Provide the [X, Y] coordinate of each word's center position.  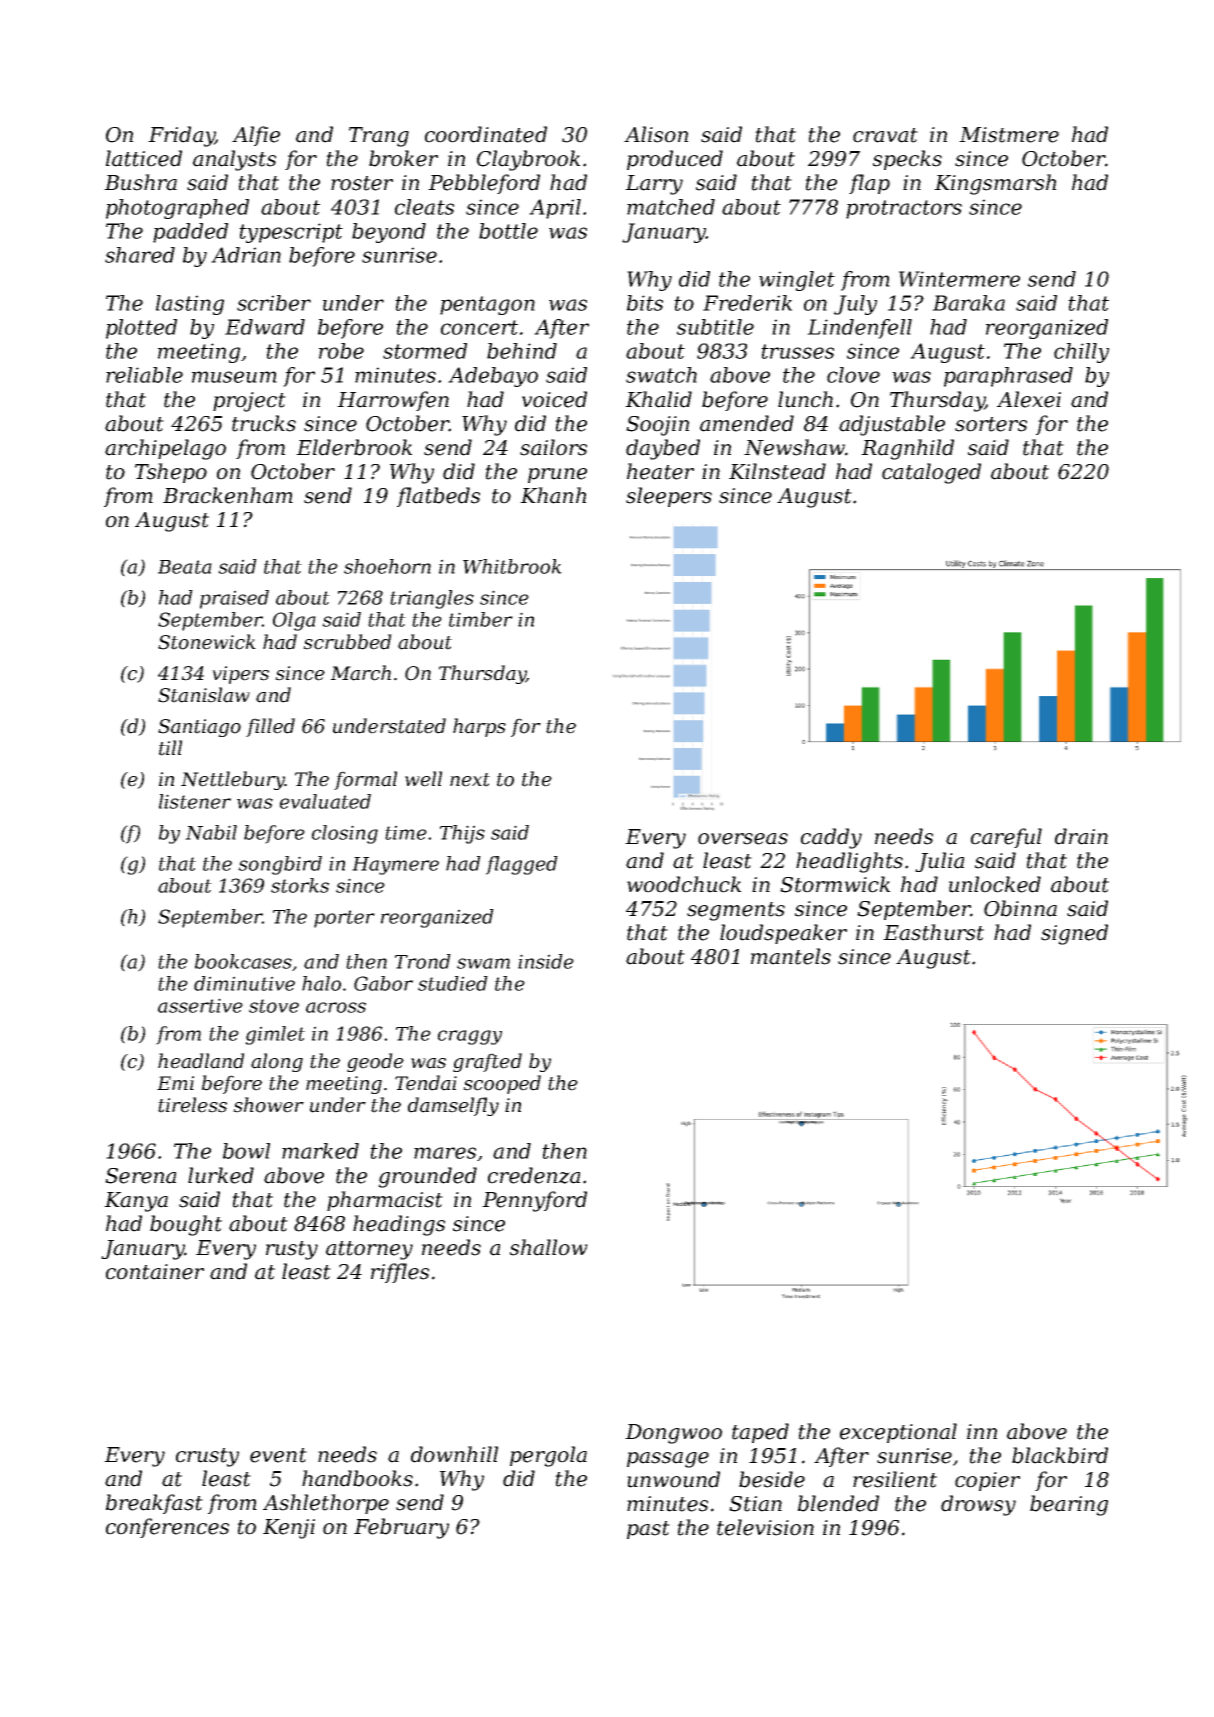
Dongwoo [673, 1434]
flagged [522, 865]
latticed [144, 158]
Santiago [199, 728]
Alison [656, 134]
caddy [831, 838]
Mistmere [1009, 135]
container [155, 1272]
